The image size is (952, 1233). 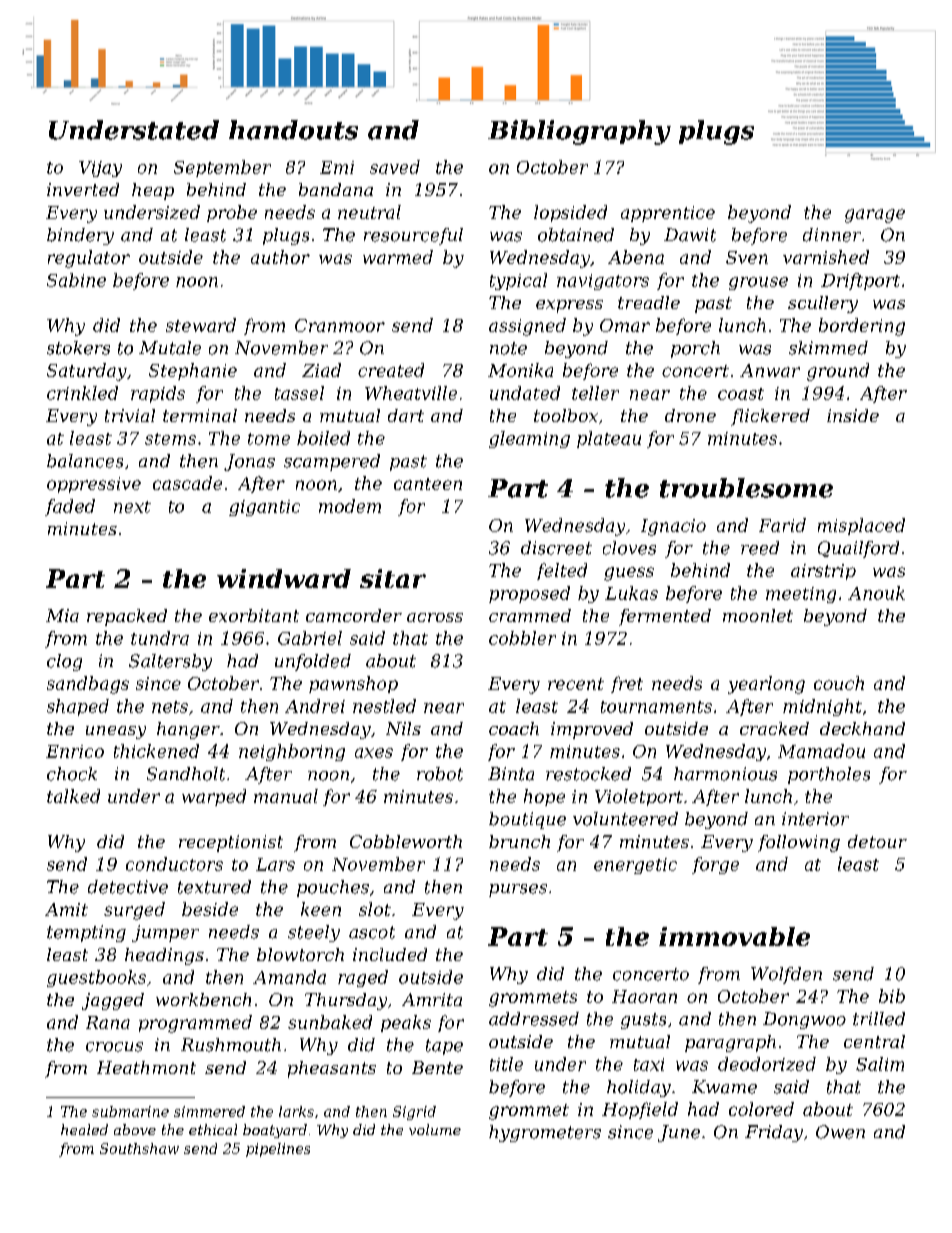 I want to click on scullery, so click(x=823, y=304).
